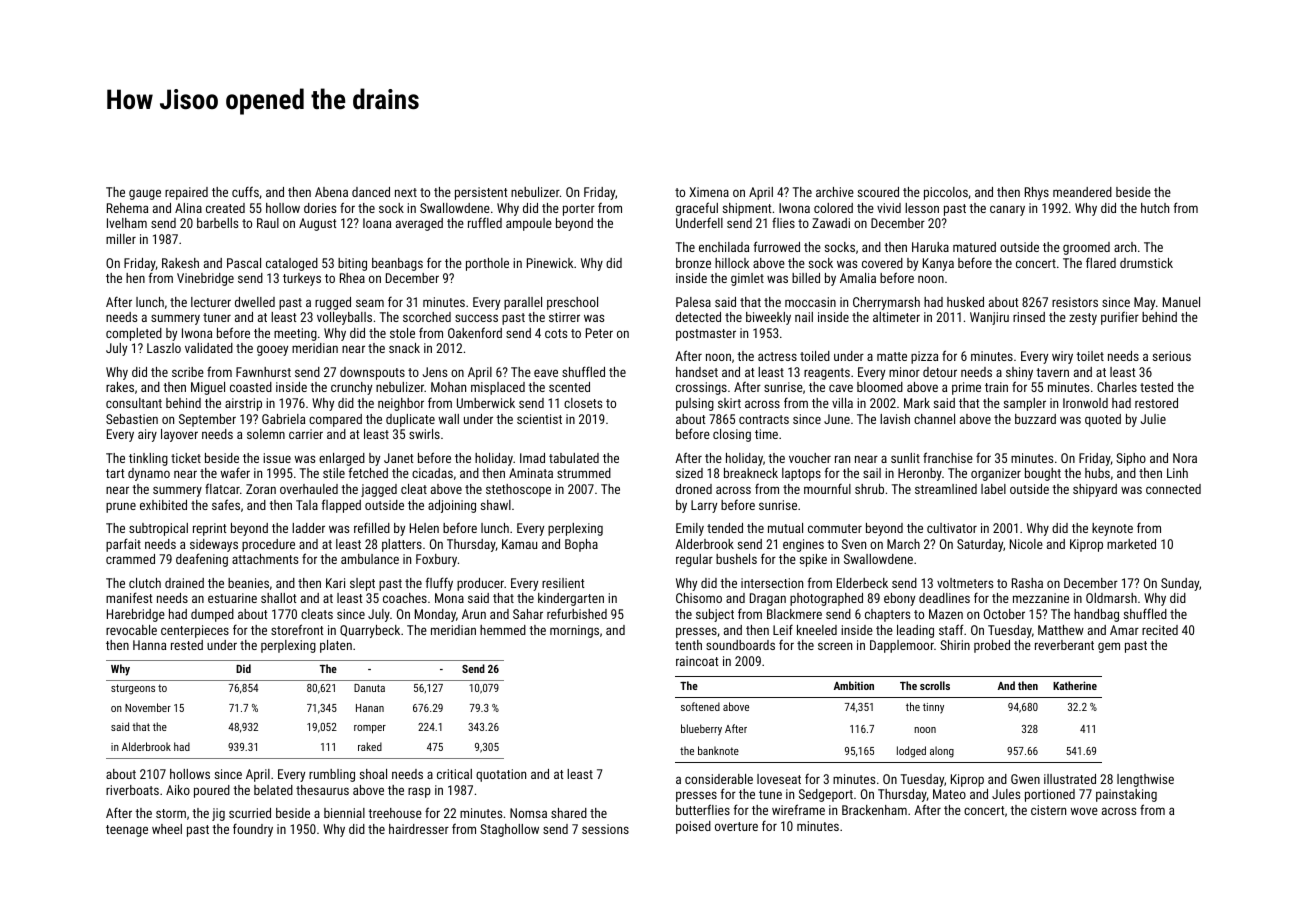  Describe the element at coordinates (486, 403) in the screenshot. I see `Umberwick` at that location.
